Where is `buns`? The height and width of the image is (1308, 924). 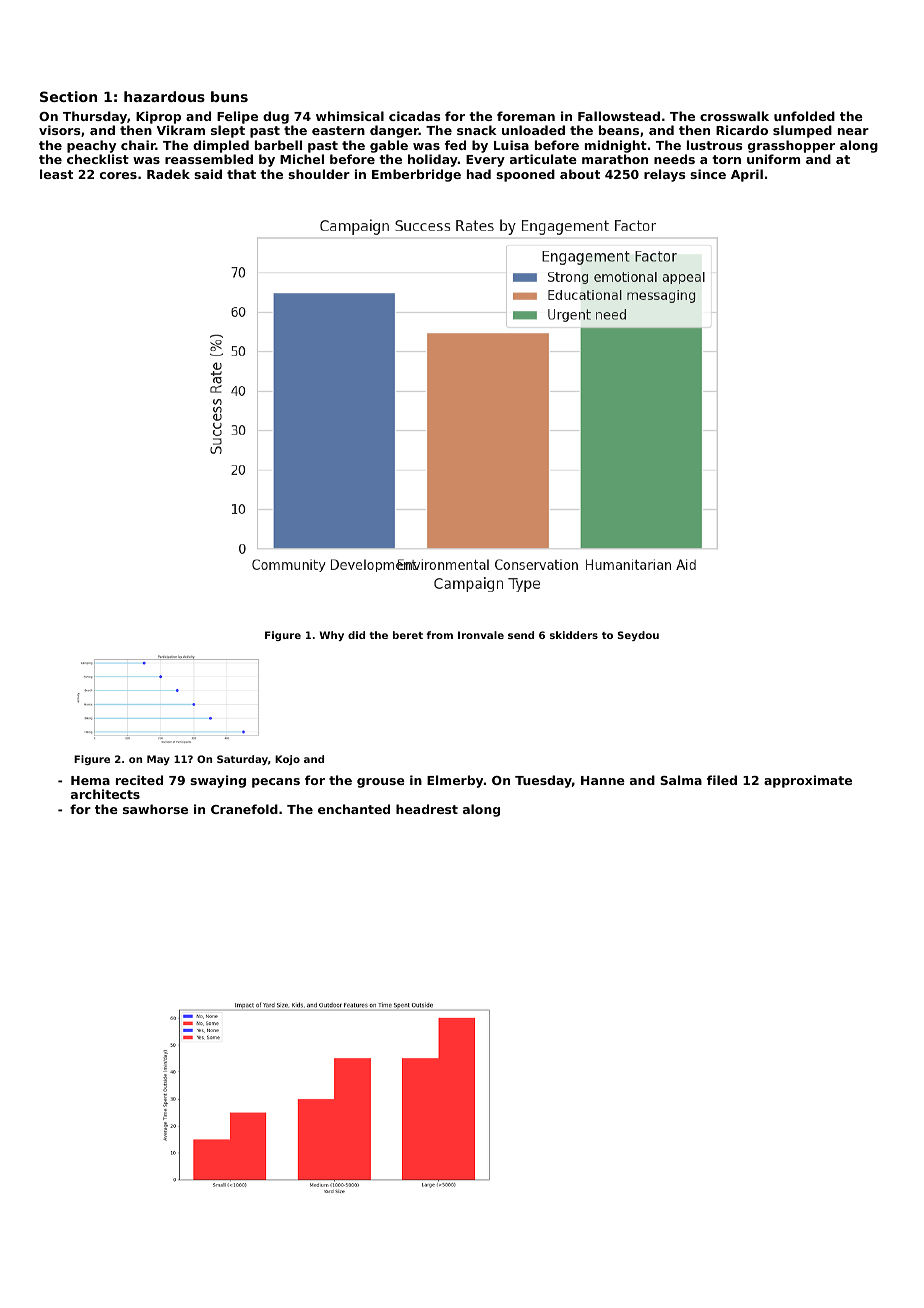 buns is located at coordinates (229, 96).
